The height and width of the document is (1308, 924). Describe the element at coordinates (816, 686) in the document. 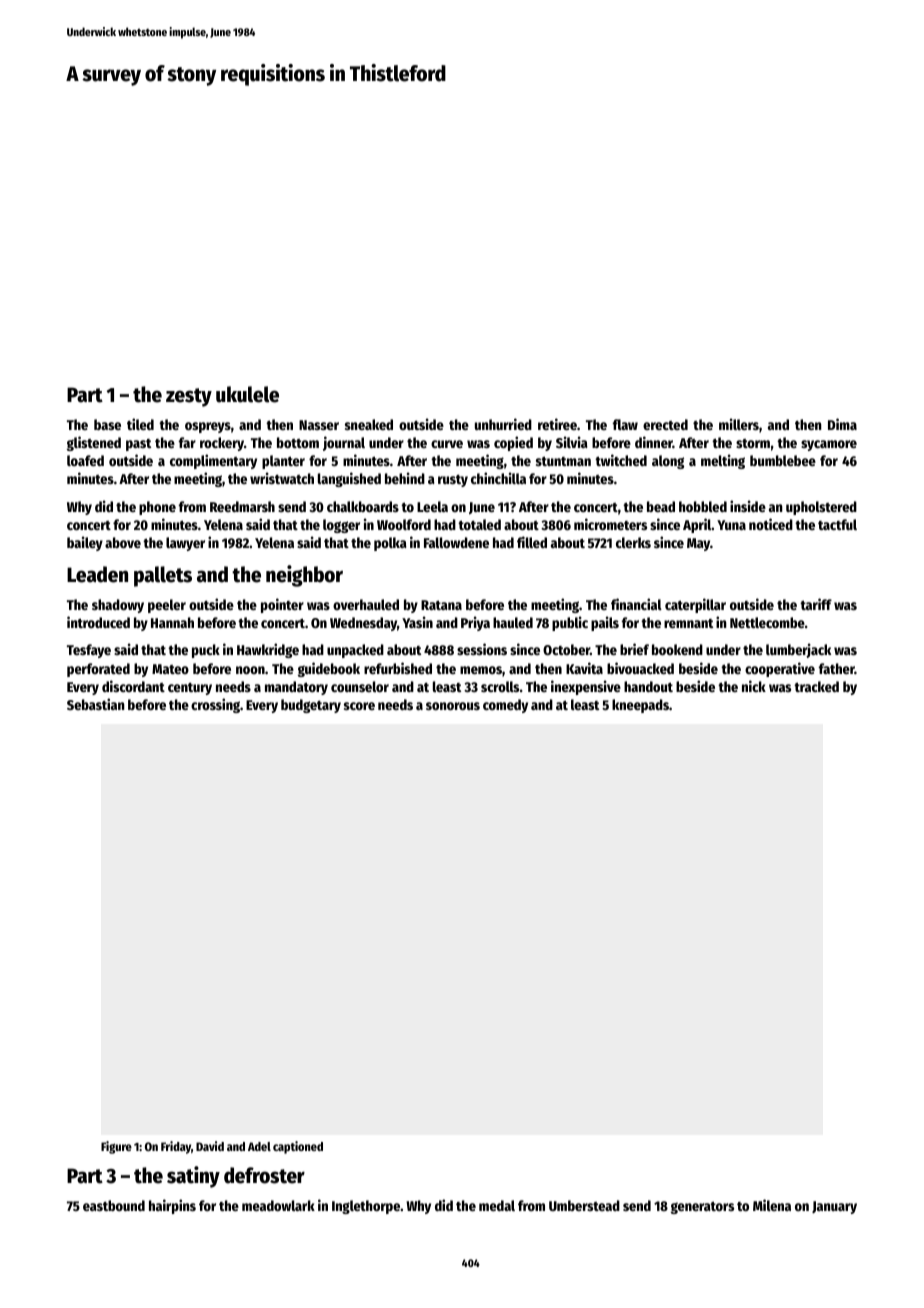

I see `tracked` at that location.
